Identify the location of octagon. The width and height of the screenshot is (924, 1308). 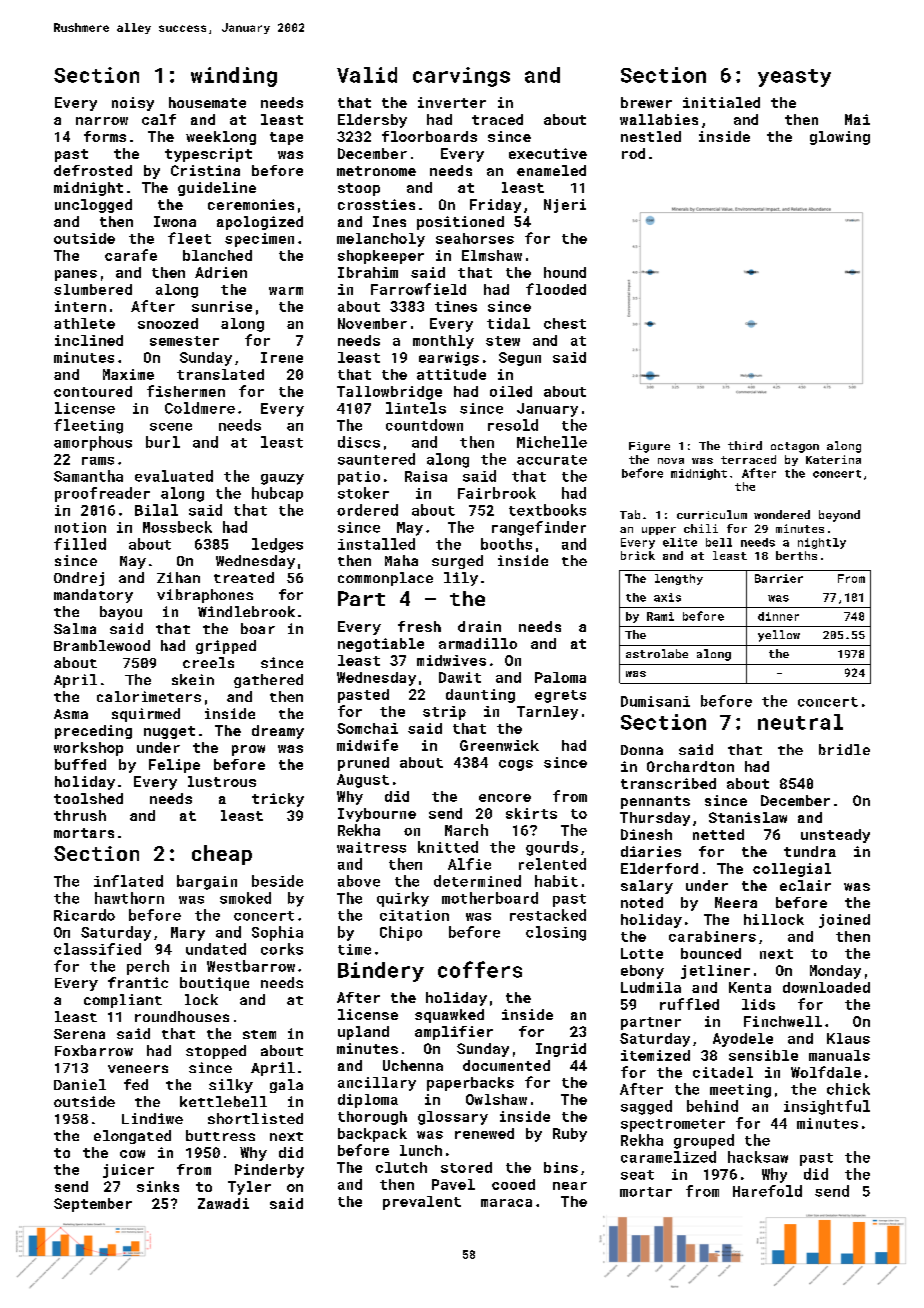
(795, 447).
